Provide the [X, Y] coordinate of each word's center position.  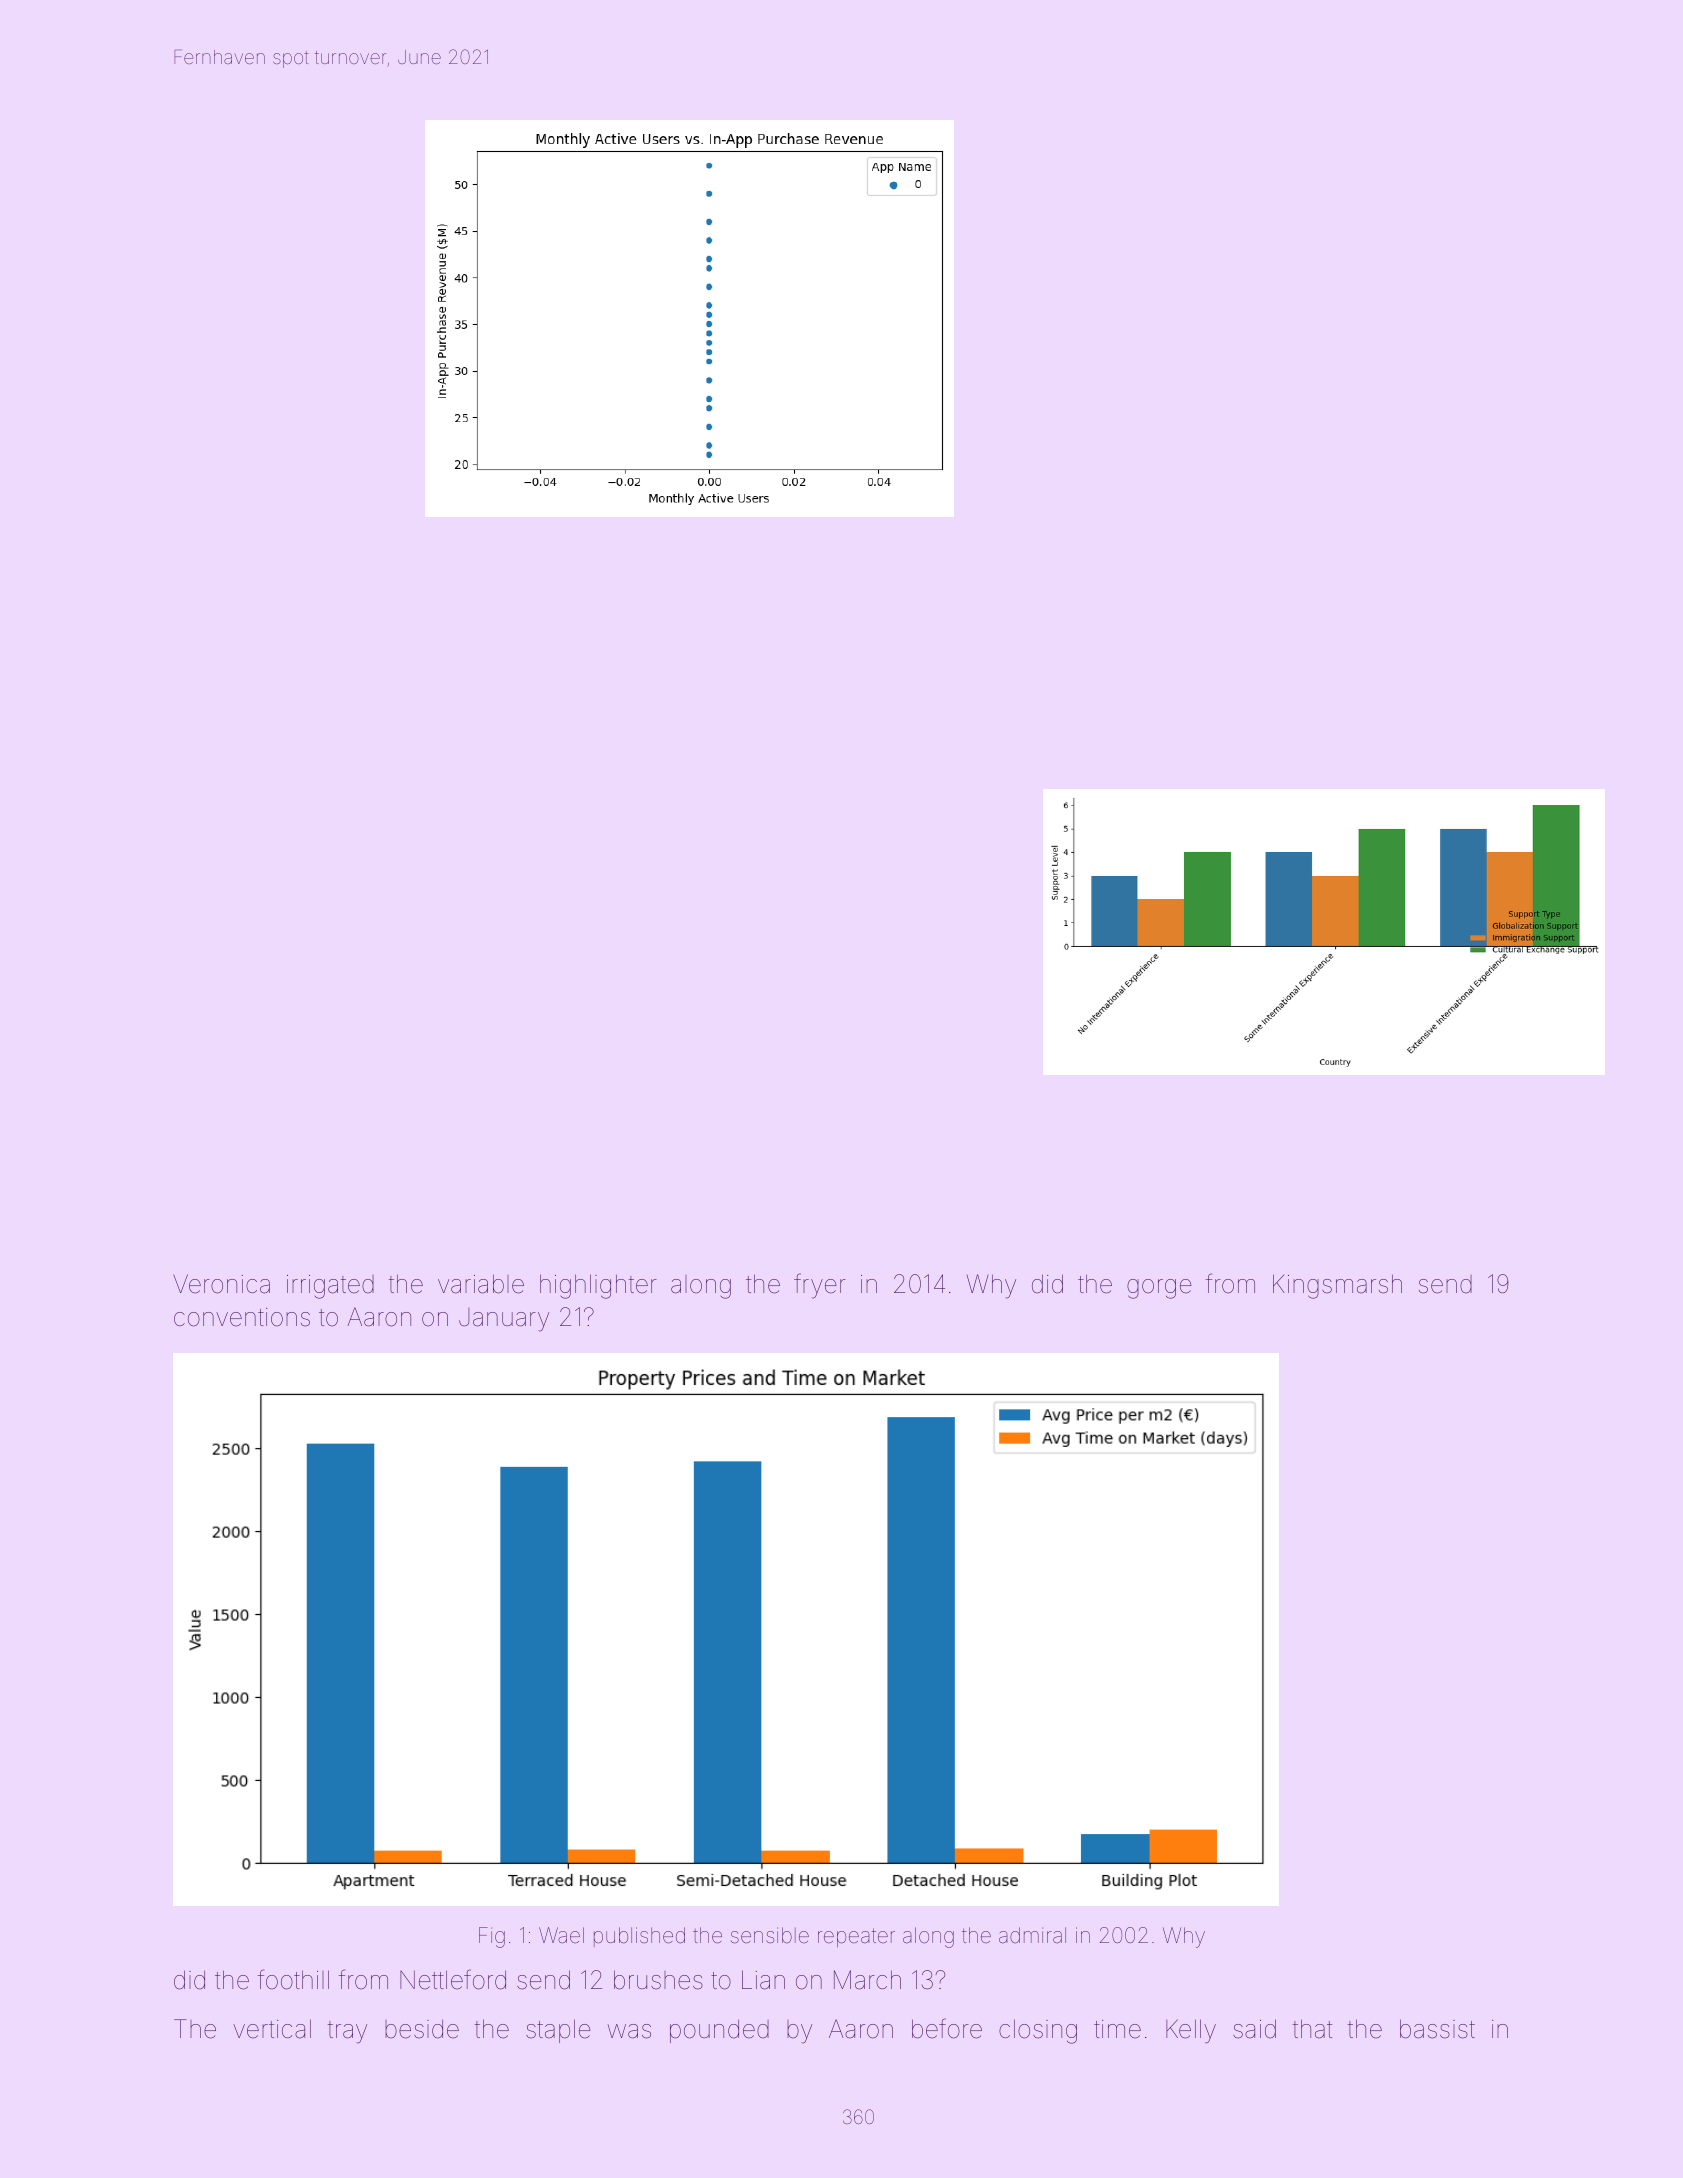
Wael [561, 1935]
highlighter [598, 1286]
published [639, 1937]
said [1254, 2029]
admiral [1032, 1935]
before [947, 2028]
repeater [856, 1937]
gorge [1159, 1289]
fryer [820, 1286]
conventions [242, 1317]
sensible [770, 1935]
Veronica [221, 1284]
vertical [272, 2029]
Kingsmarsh [1337, 1286]
